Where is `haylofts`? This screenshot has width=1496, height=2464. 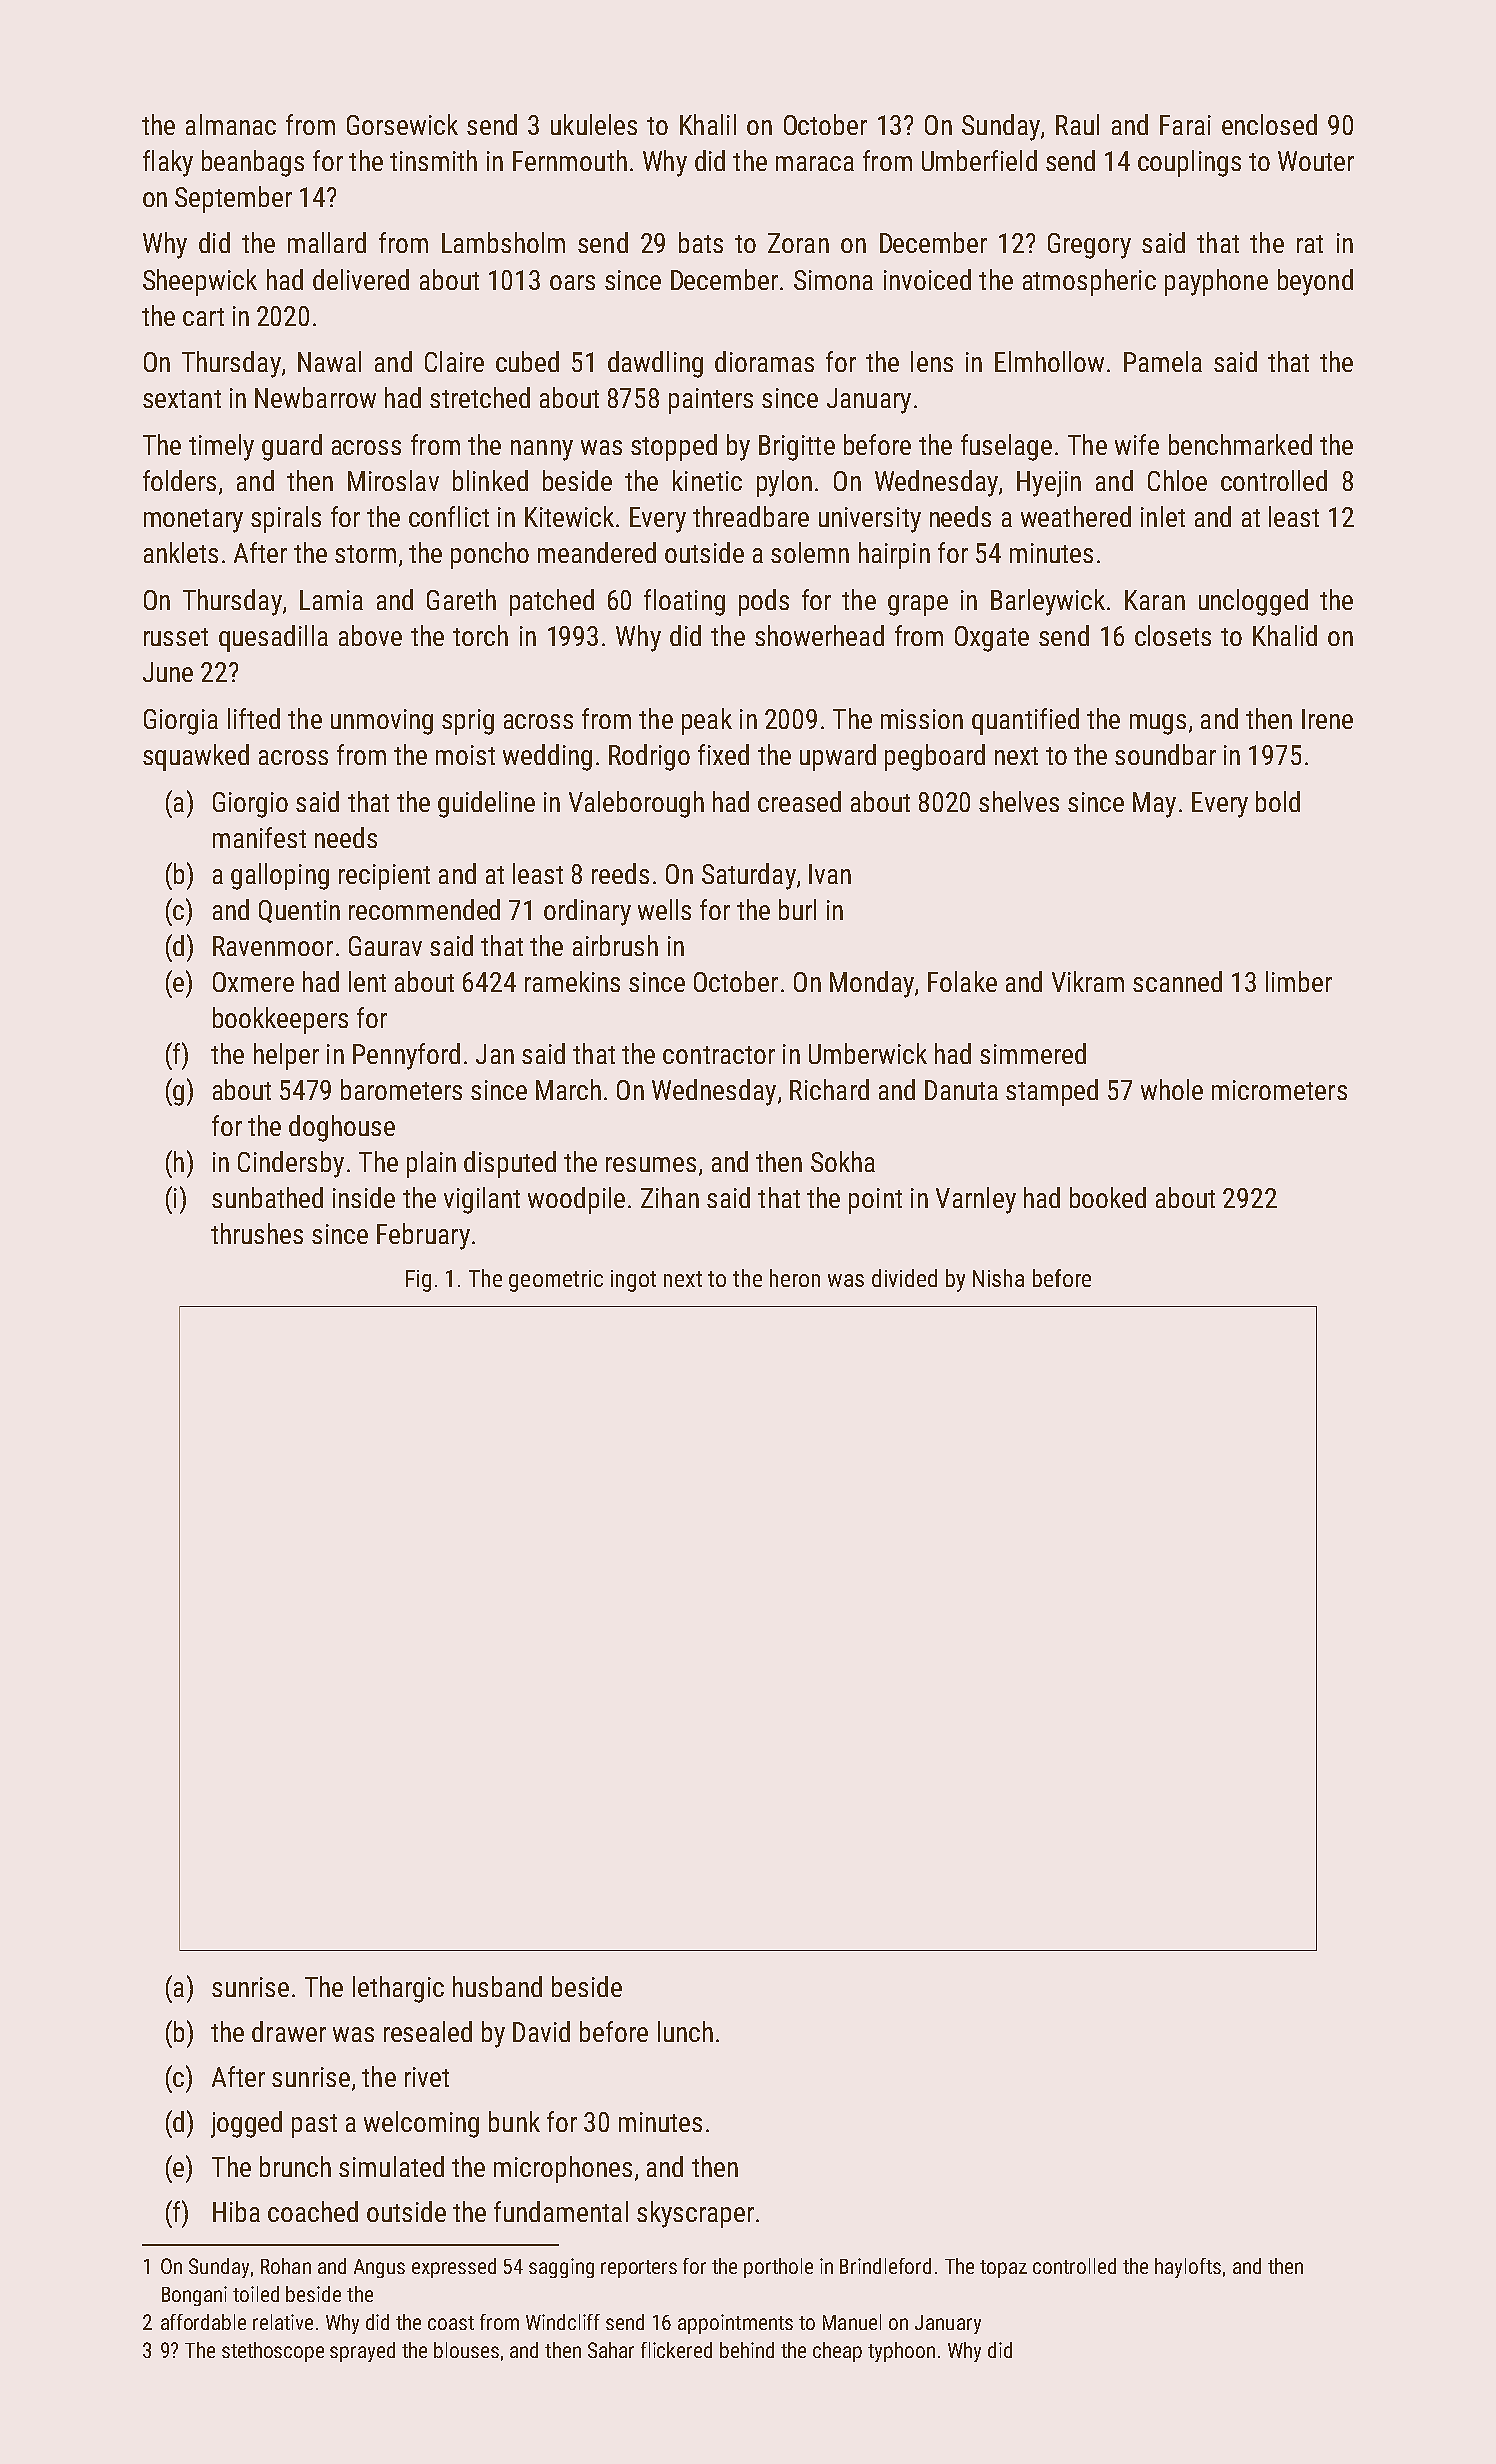 haylofts is located at coordinates (1188, 2268).
